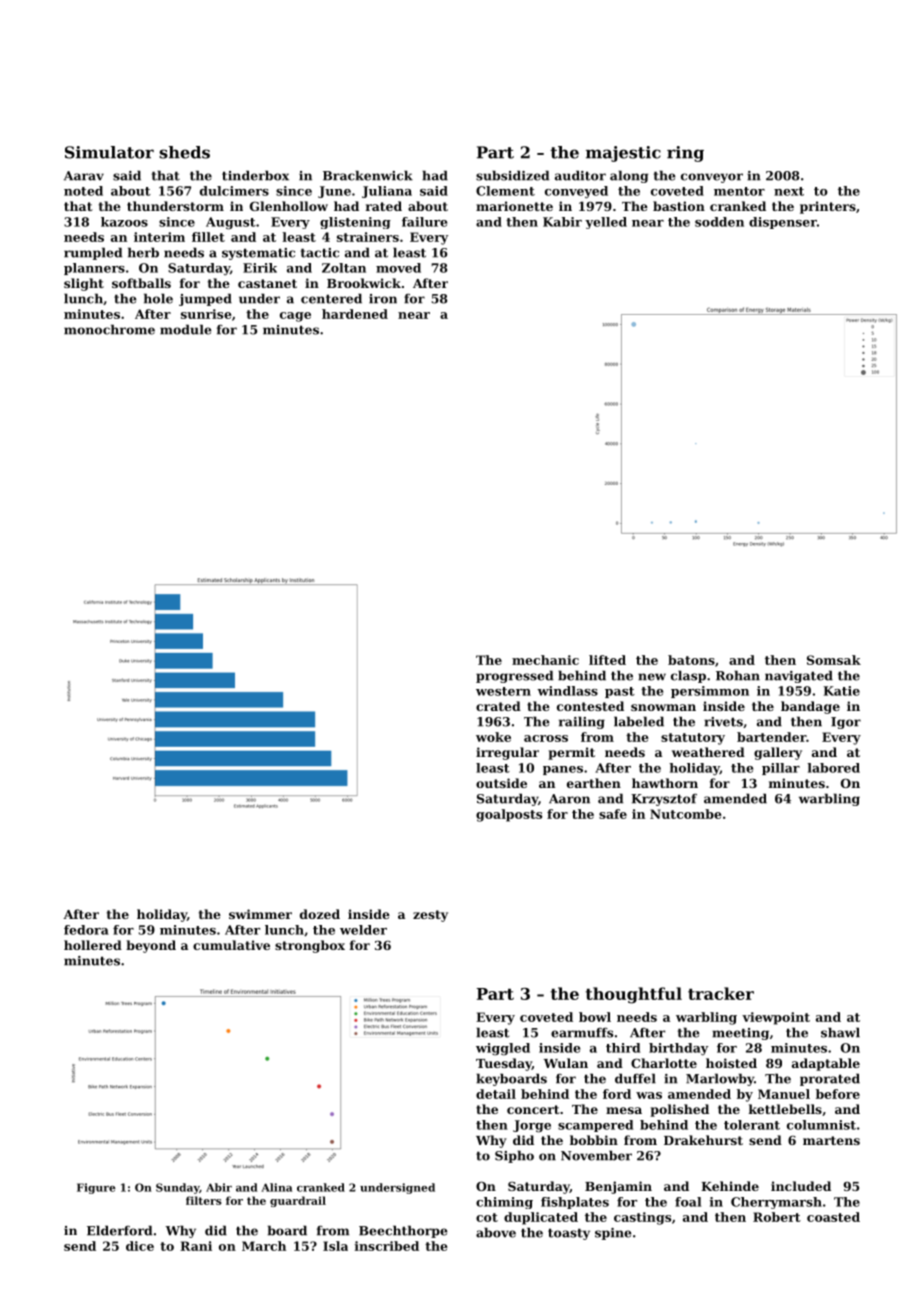 This page has height=1314, width=924. What do you see at coordinates (623, 154) in the page?
I see `majestic` at bounding box center [623, 154].
